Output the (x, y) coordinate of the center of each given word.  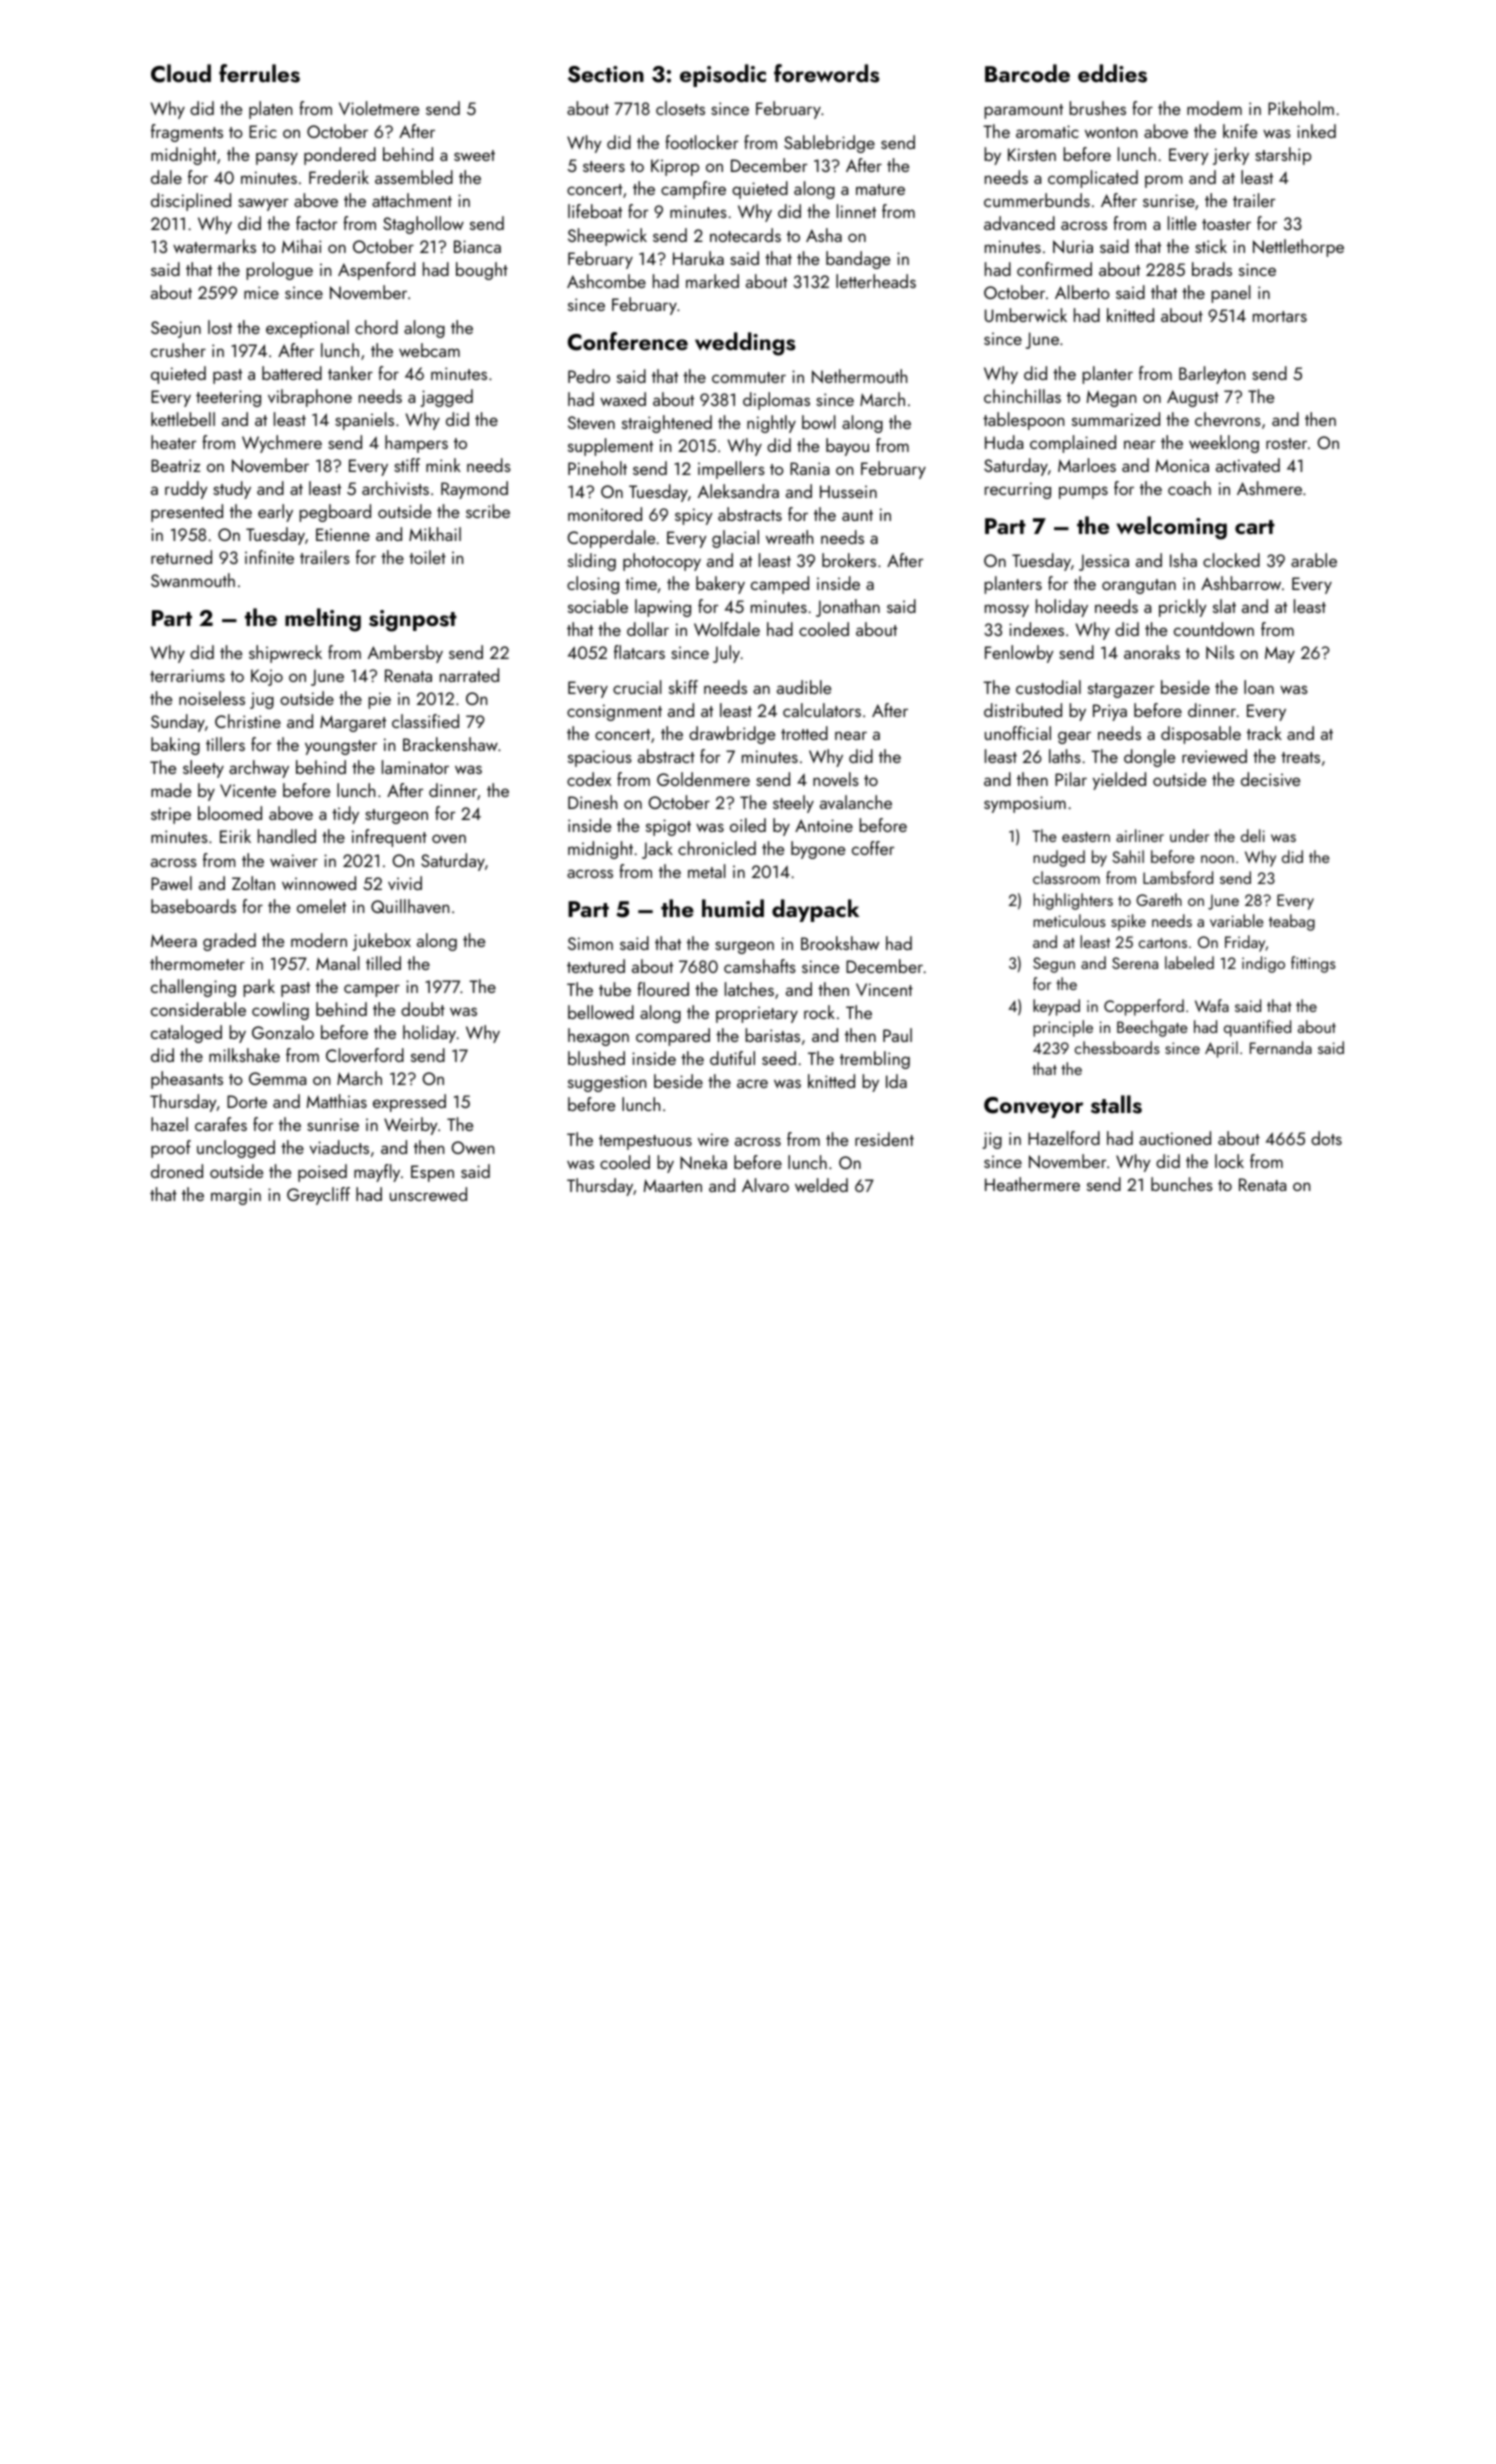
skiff (683, 687)
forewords (826, 73)
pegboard (335, 513)
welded (821, 1185)
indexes (1036, 629)
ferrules (259, 73)
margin (236, 1196)
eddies (1112, 73)
